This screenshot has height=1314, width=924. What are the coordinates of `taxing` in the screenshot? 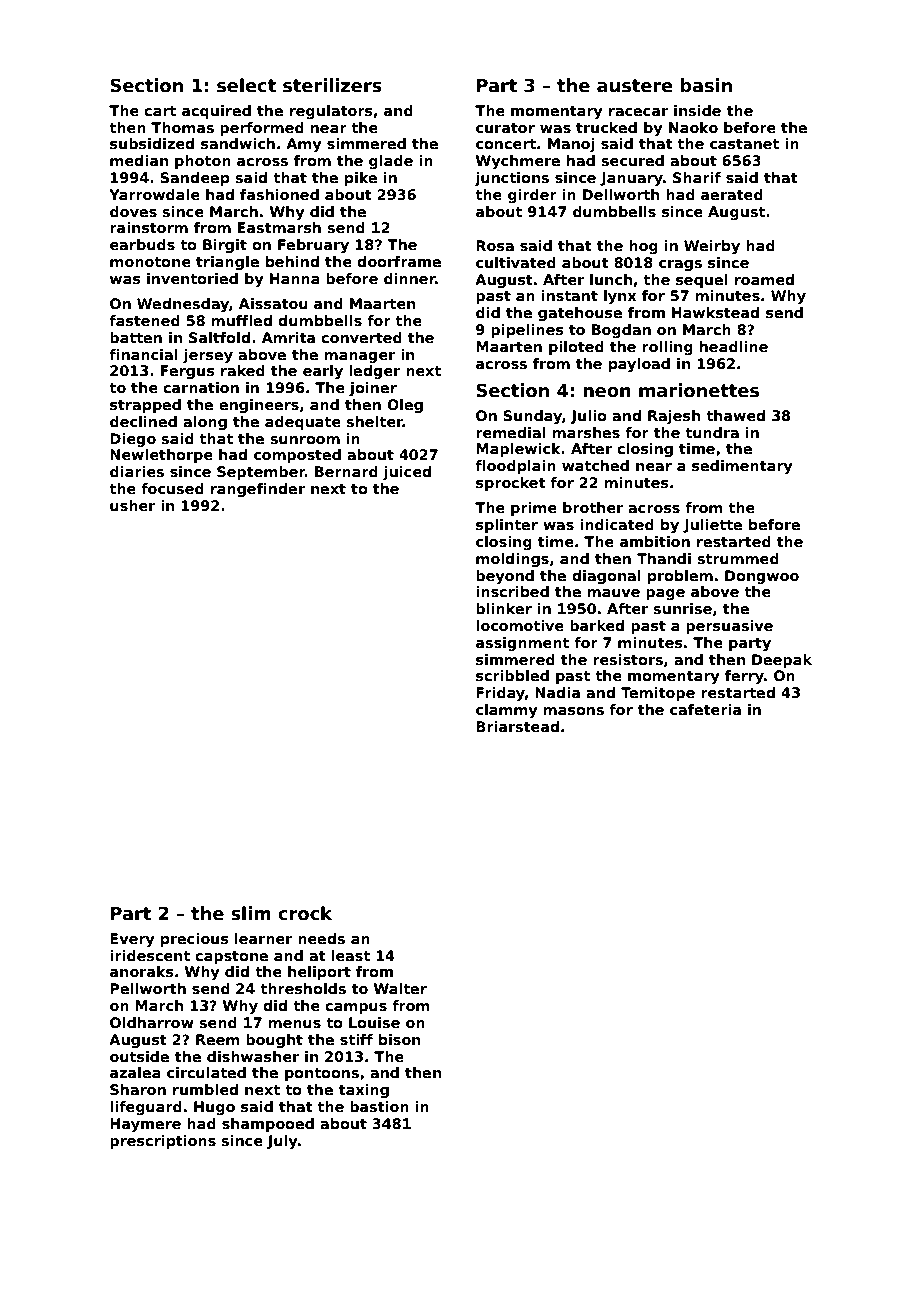 It's located at (364, 1091).
